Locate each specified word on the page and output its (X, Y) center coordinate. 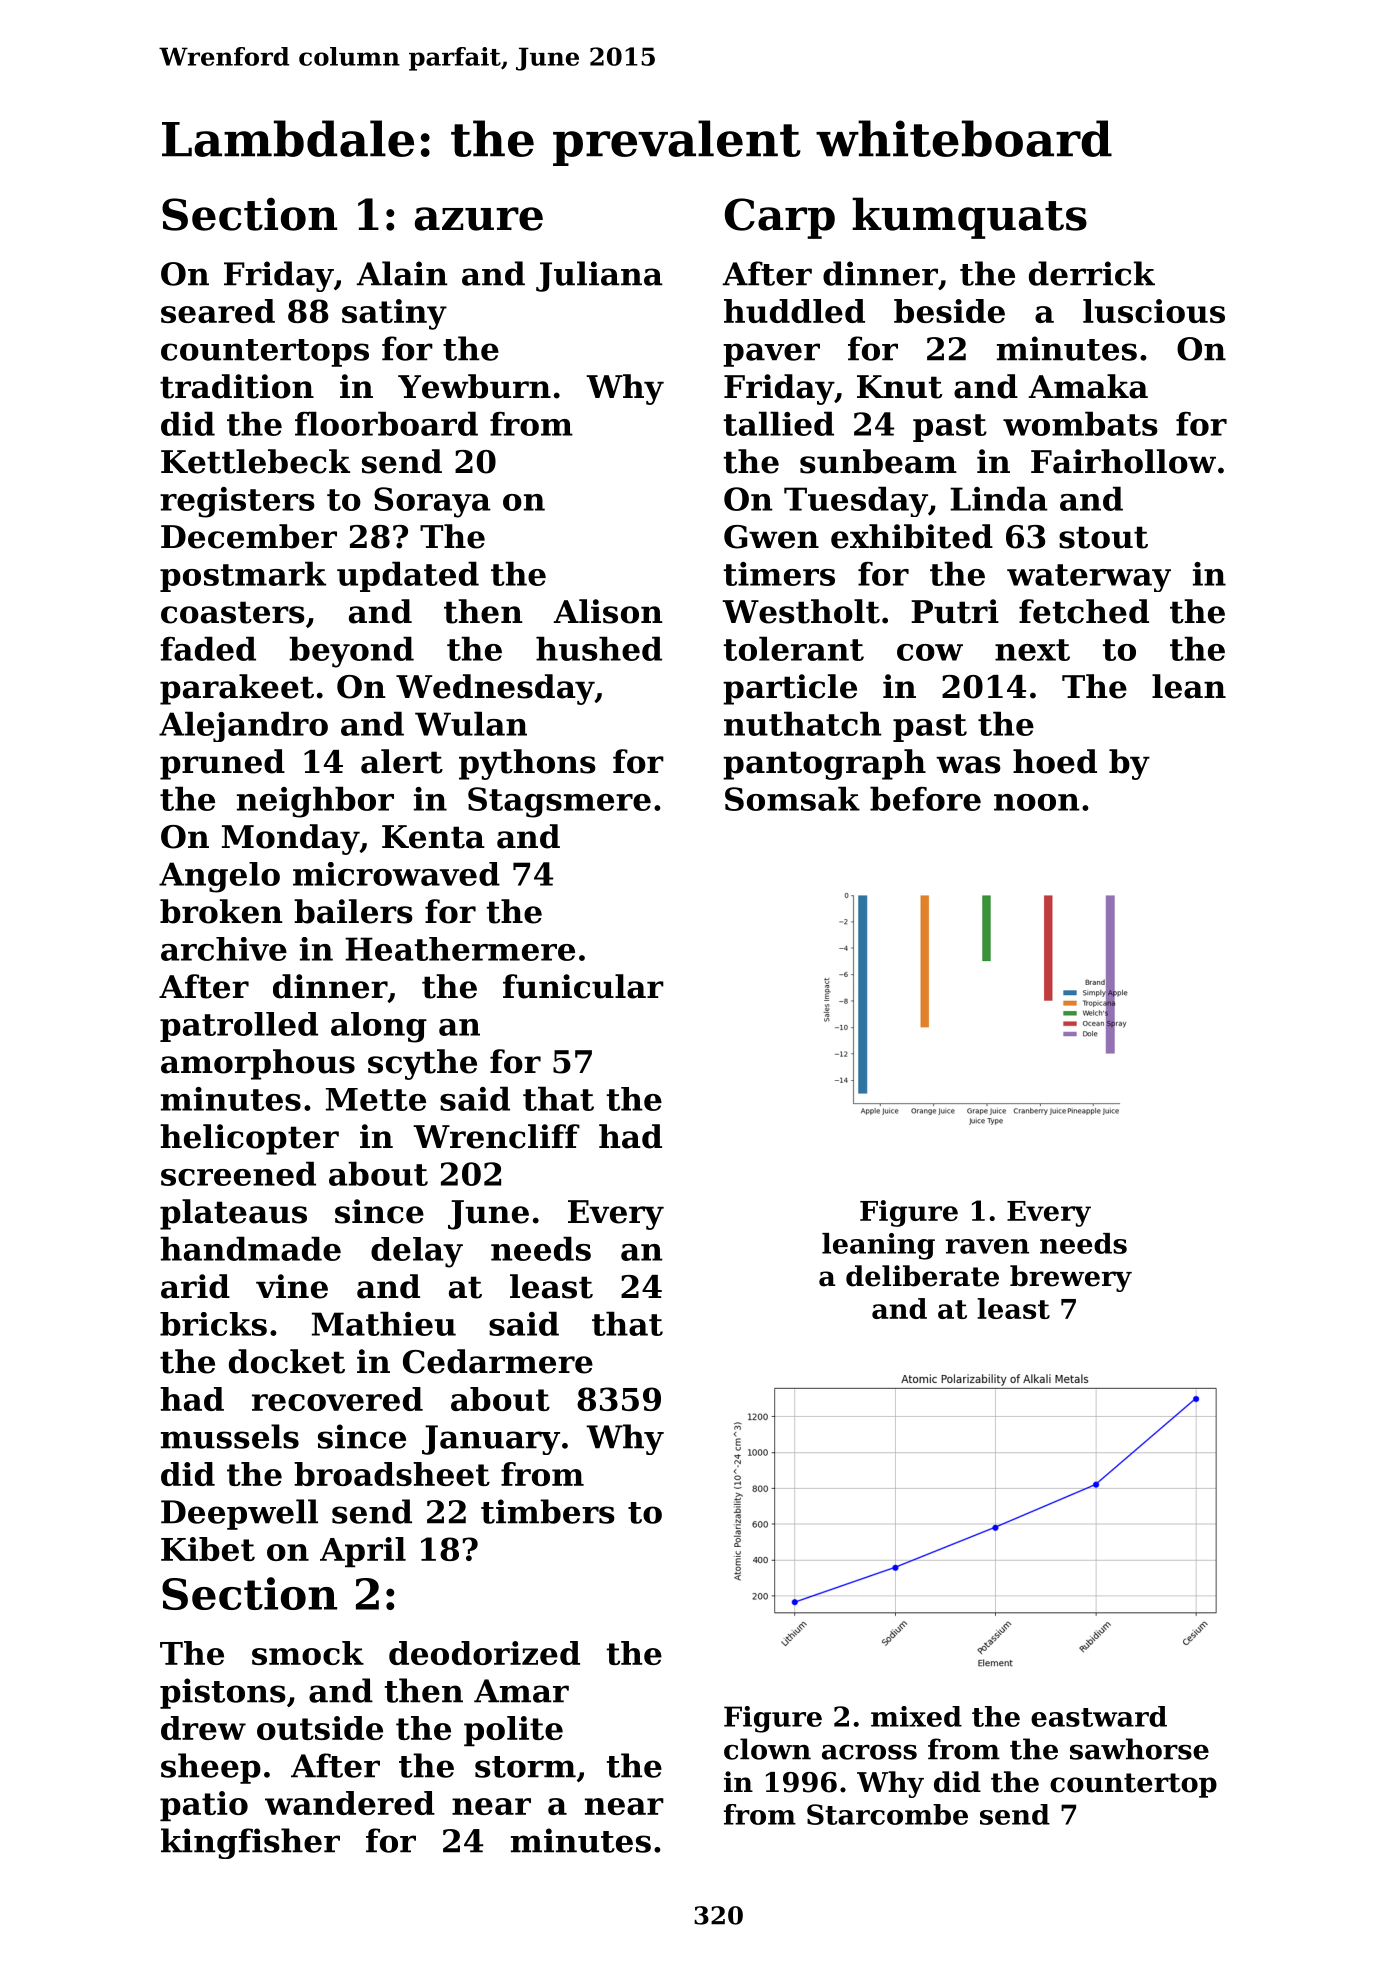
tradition (237, 386)
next (1032, 650)
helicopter (249, 1139)
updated (408, 576)
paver (771, 355)
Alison (608, 611)
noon (1037, 802)
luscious (1154, 311)
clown (767, 1749)
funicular (583, 986)
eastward (1099, 1716)
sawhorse (1139, 1749)
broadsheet (392, 1474)
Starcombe (887, 1814)
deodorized (484, 1653)
